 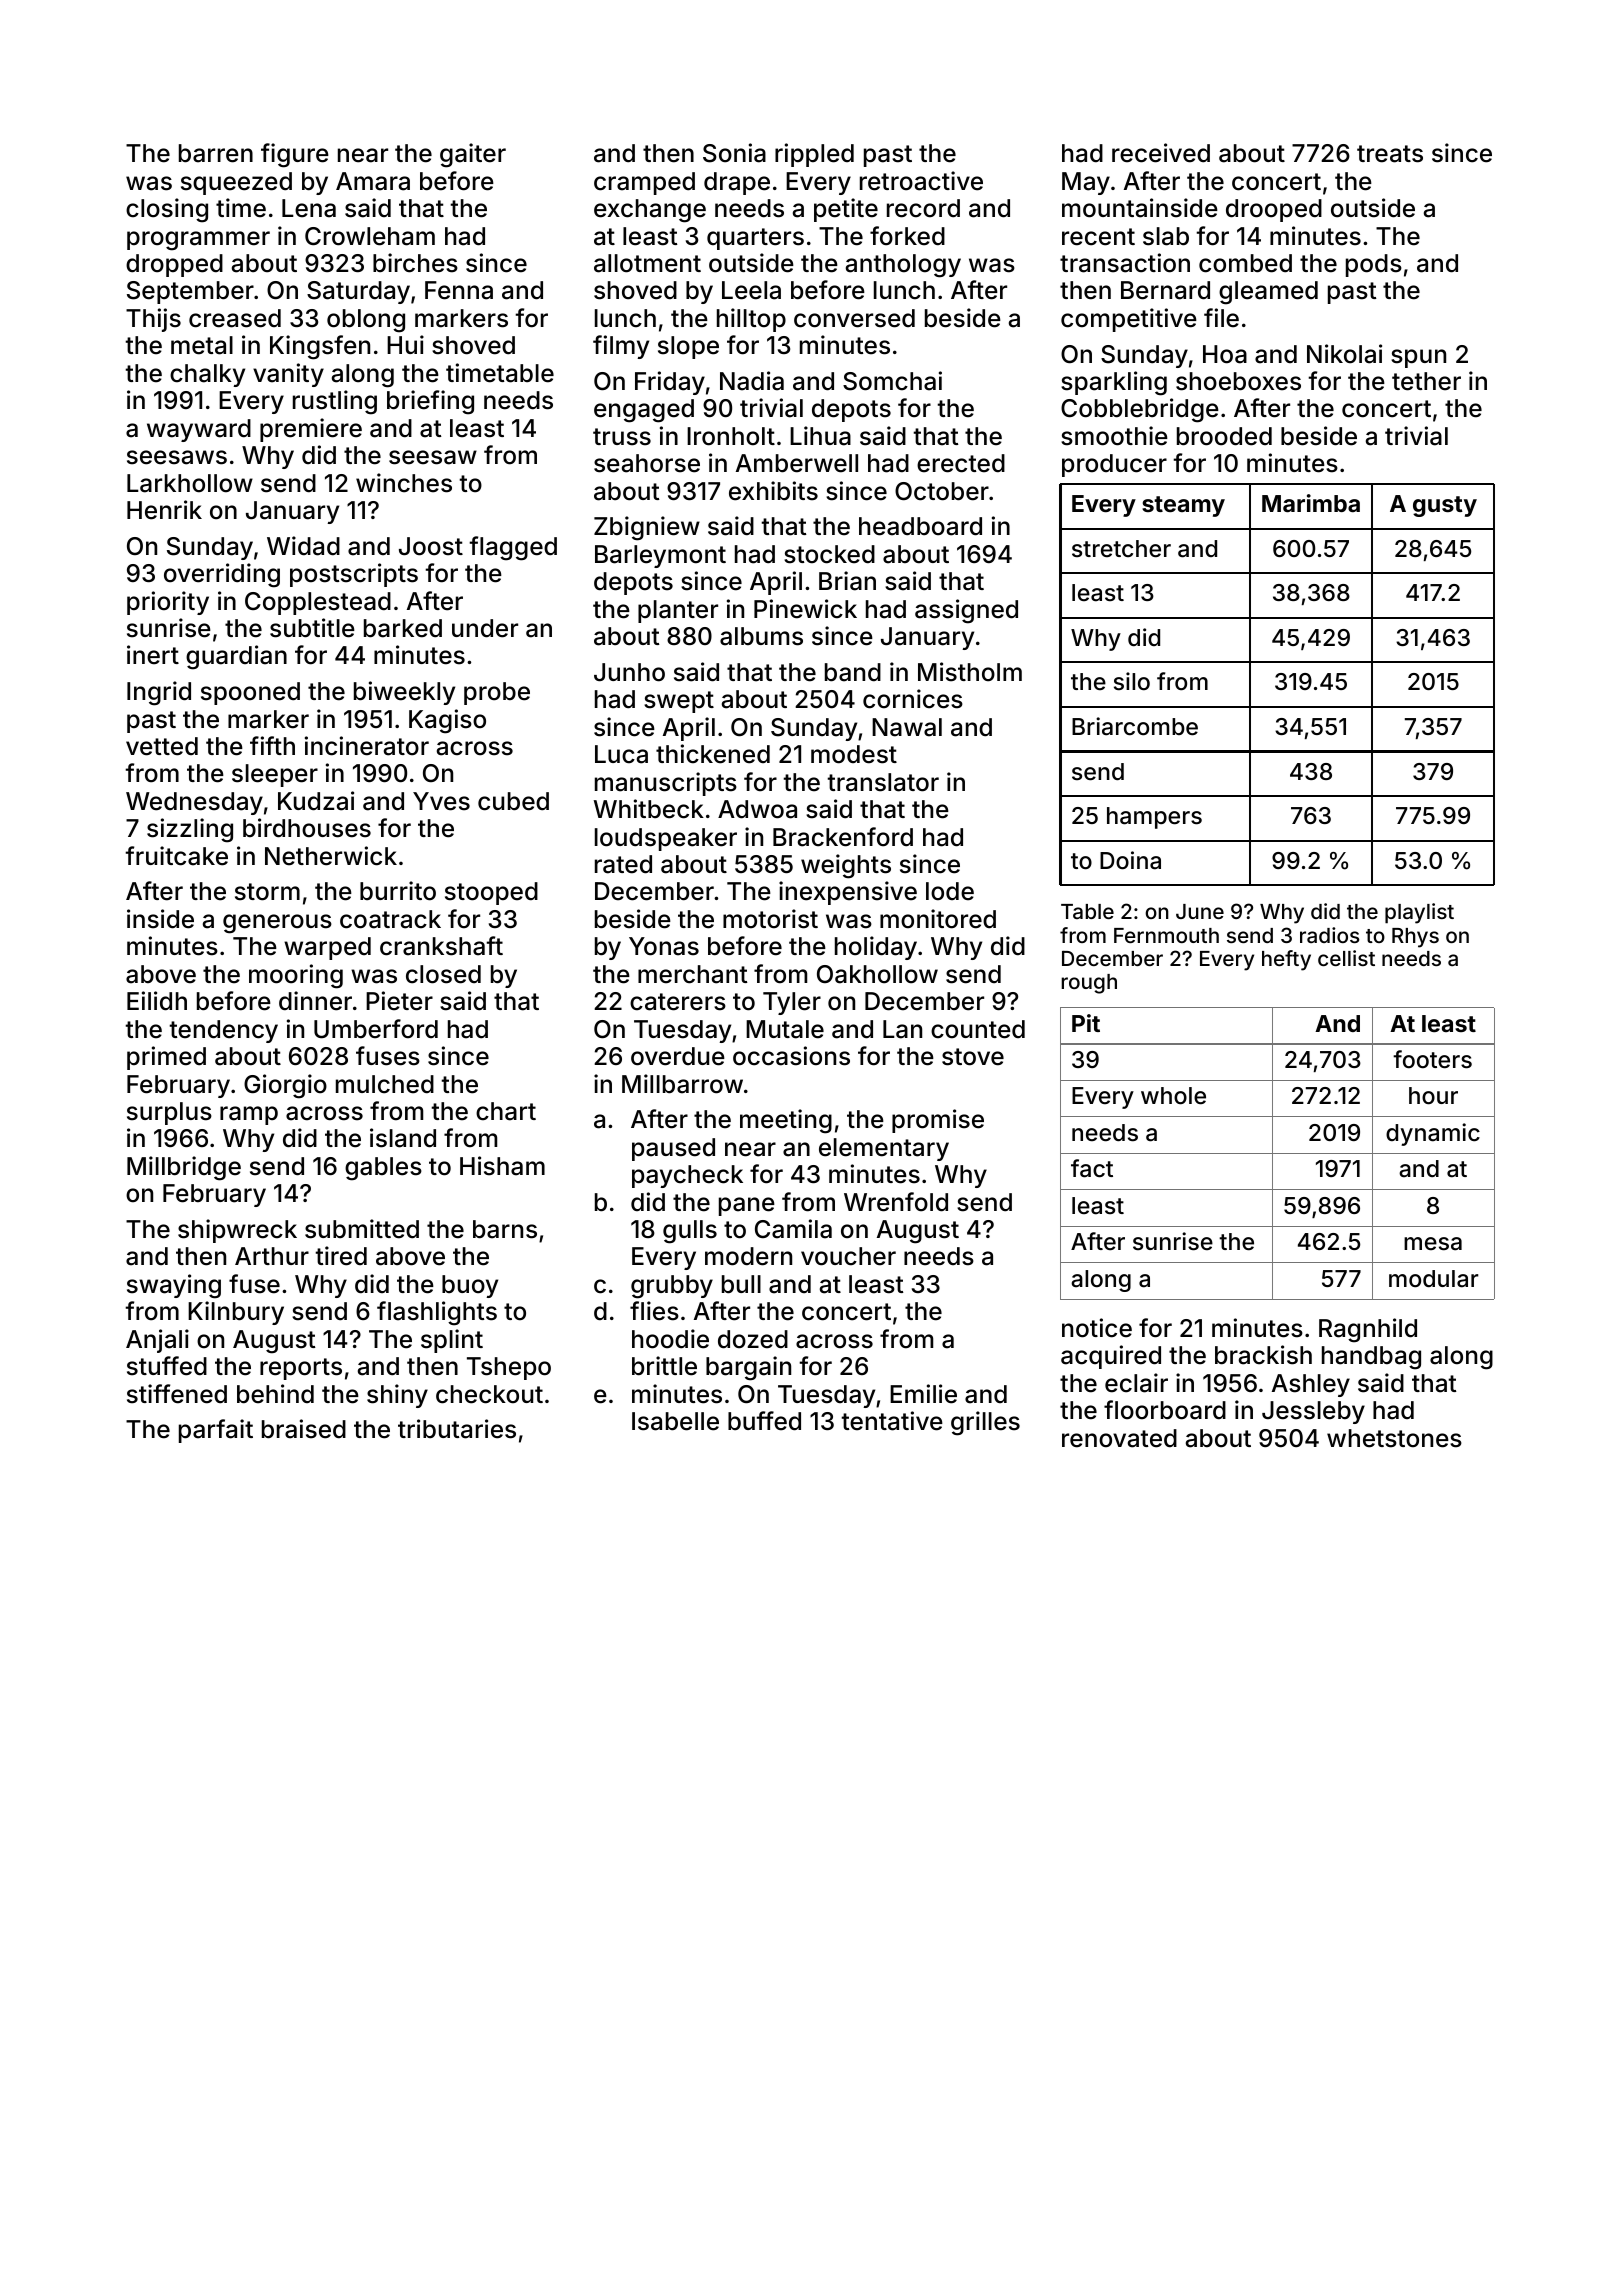 What do you see at coordinates (216, 1431) in the document?
I see `parfait` at bounding box center [216, 1431].
